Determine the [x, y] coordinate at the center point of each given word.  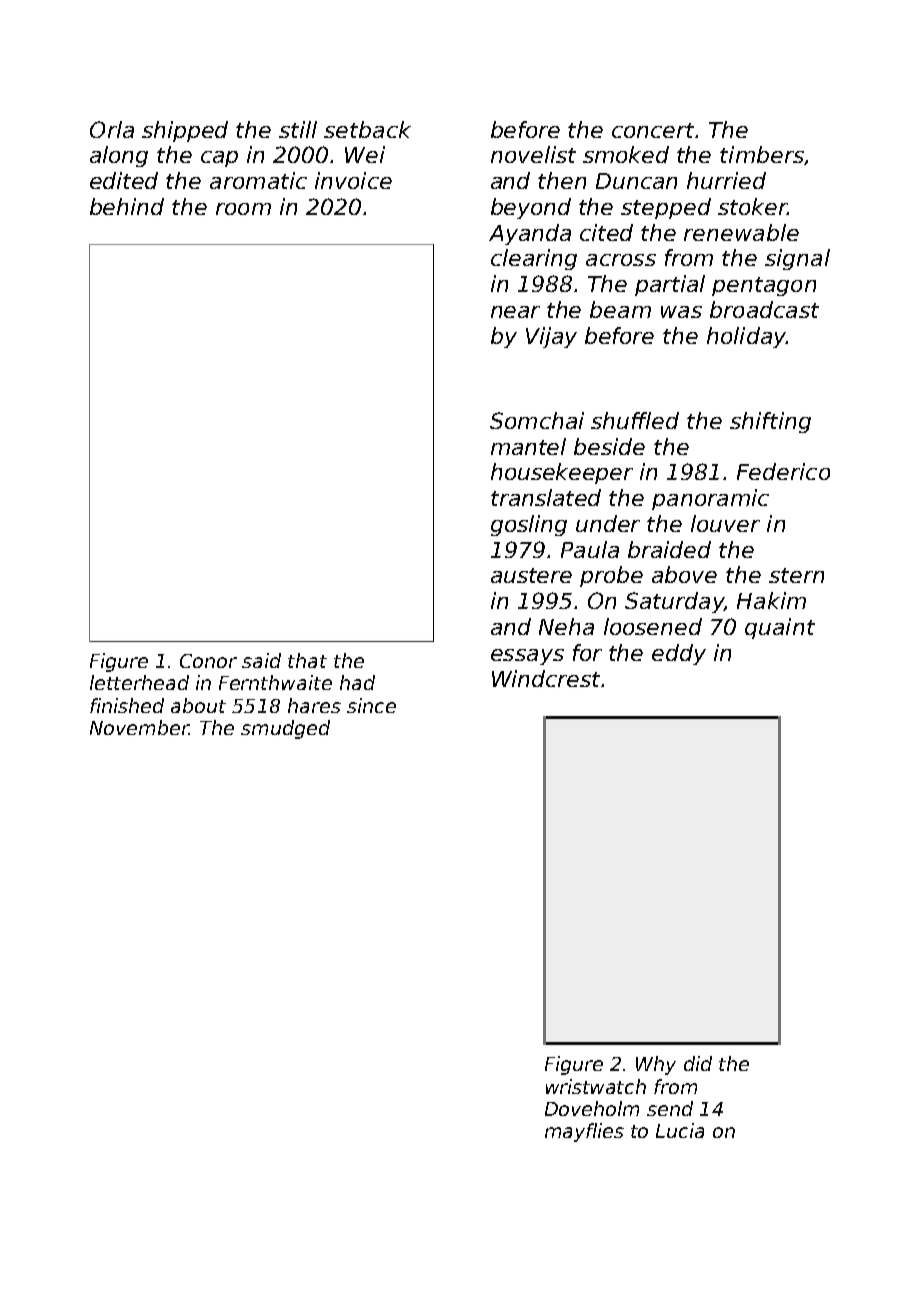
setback [367, 129]
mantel [528, 446]
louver [725, 523]
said [261, 660]
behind [127, 206]
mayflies [584, 1132]
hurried [726, 180]
